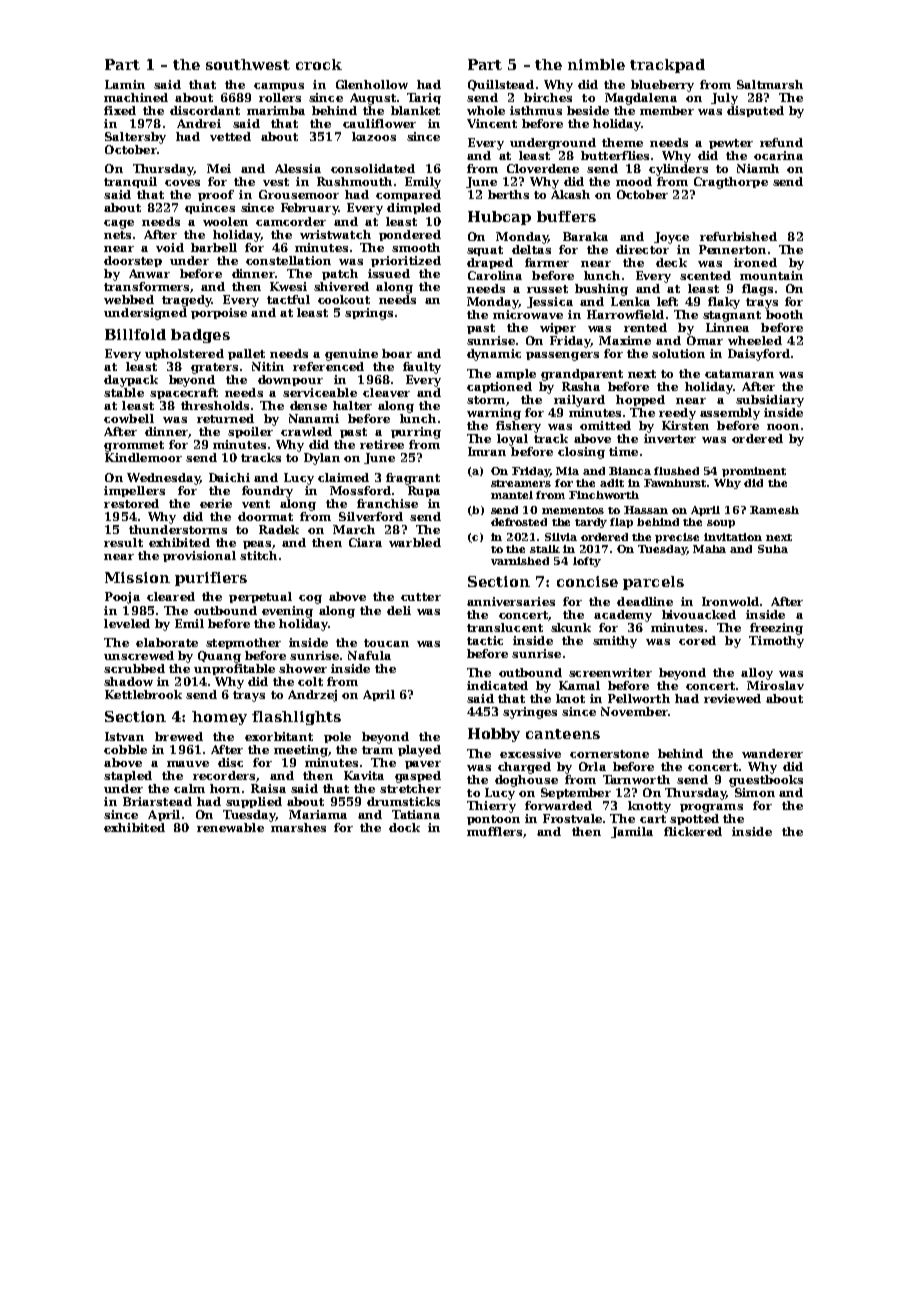  I want to click on Saltmarsh, so click(770, 84).
